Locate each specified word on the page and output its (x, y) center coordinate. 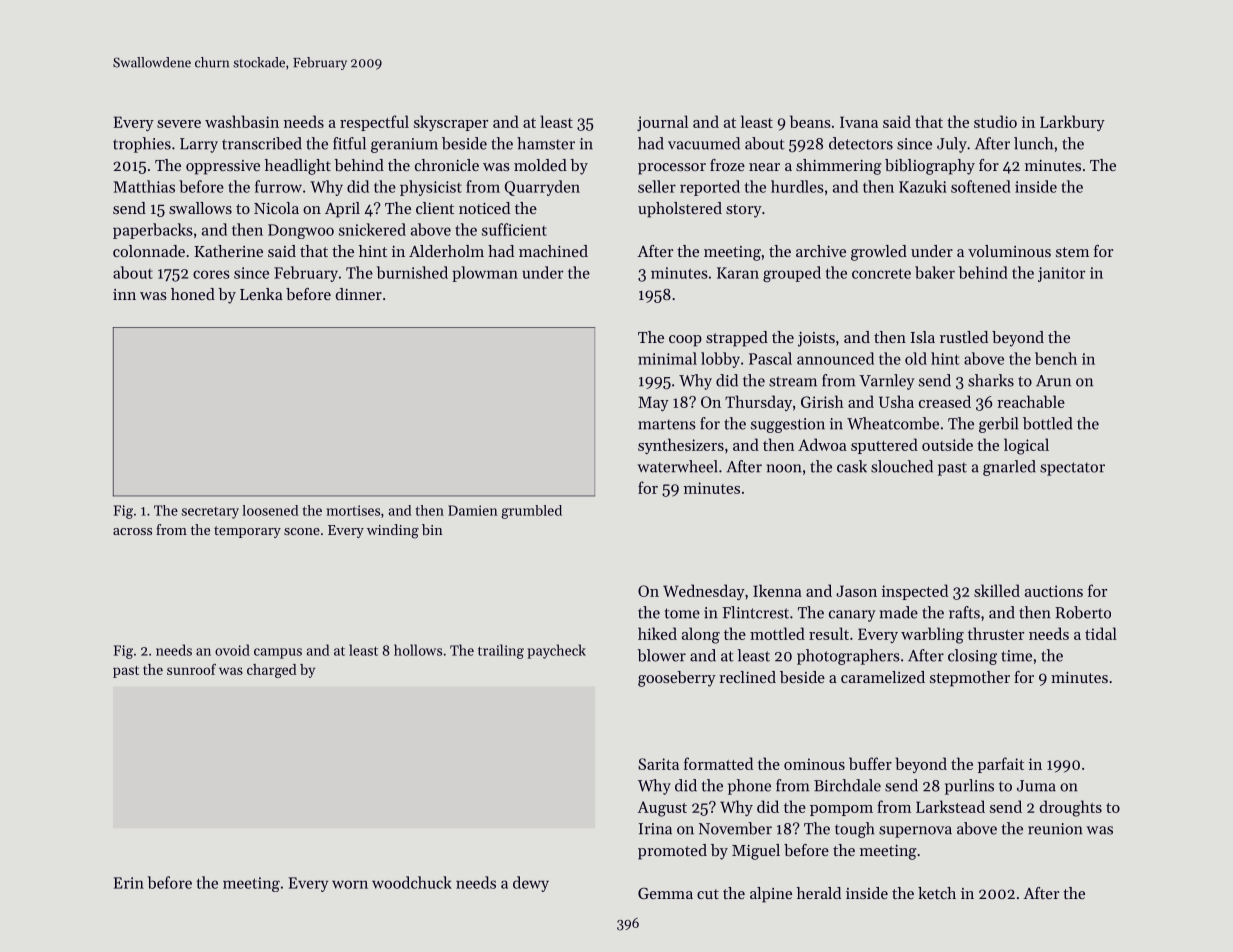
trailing (501, 651)
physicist (431, 188)
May (653, 403)
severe (179, 124)
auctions (1054, 591)
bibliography (930, 167)
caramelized (883, 677)
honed (193, 294)
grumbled (531, 512)
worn (350, 884)
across (132, 531)
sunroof (191, 669)
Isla (923, 337)
